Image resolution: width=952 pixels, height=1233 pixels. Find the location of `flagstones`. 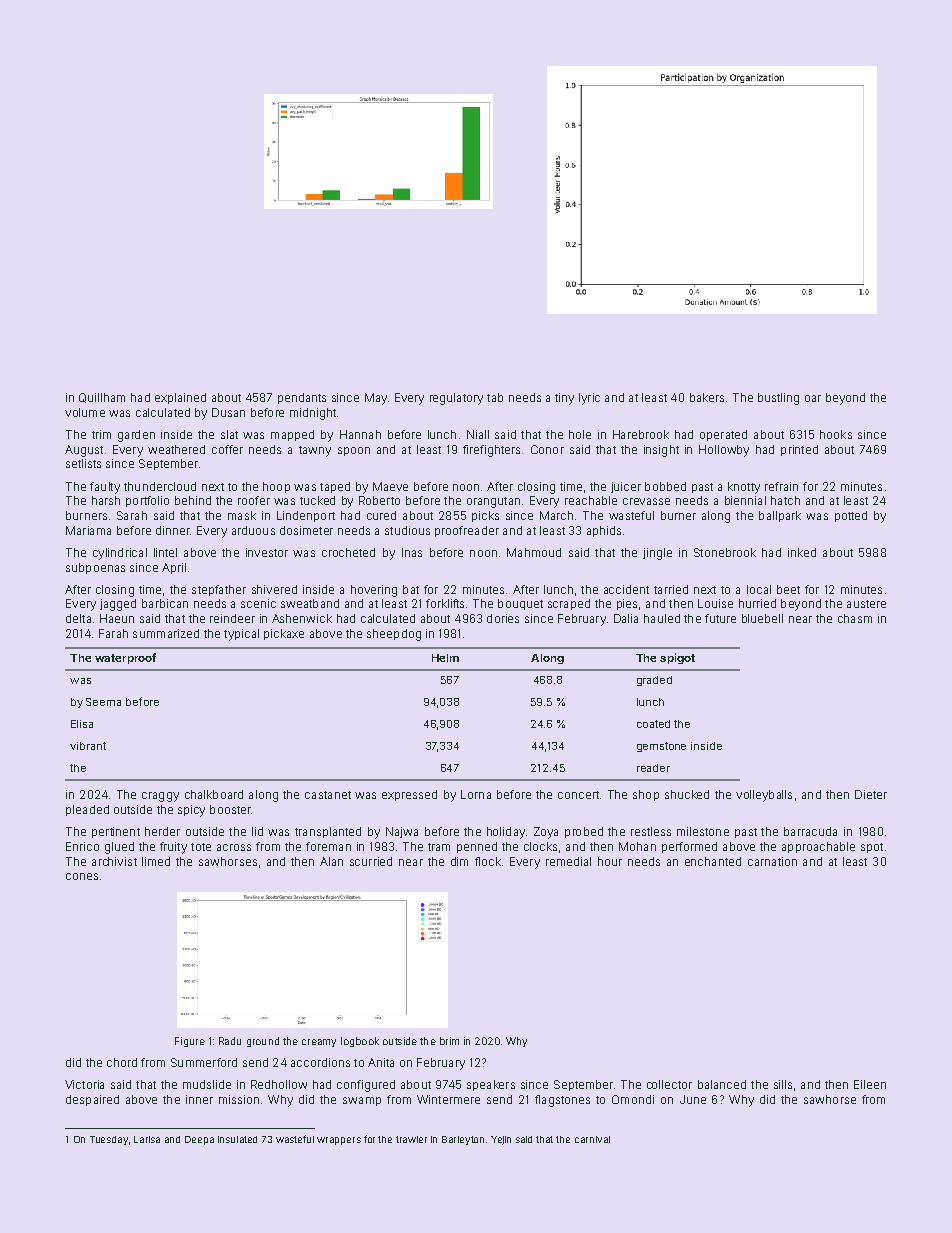

flagstones is located at coordinates (562, 1101).
